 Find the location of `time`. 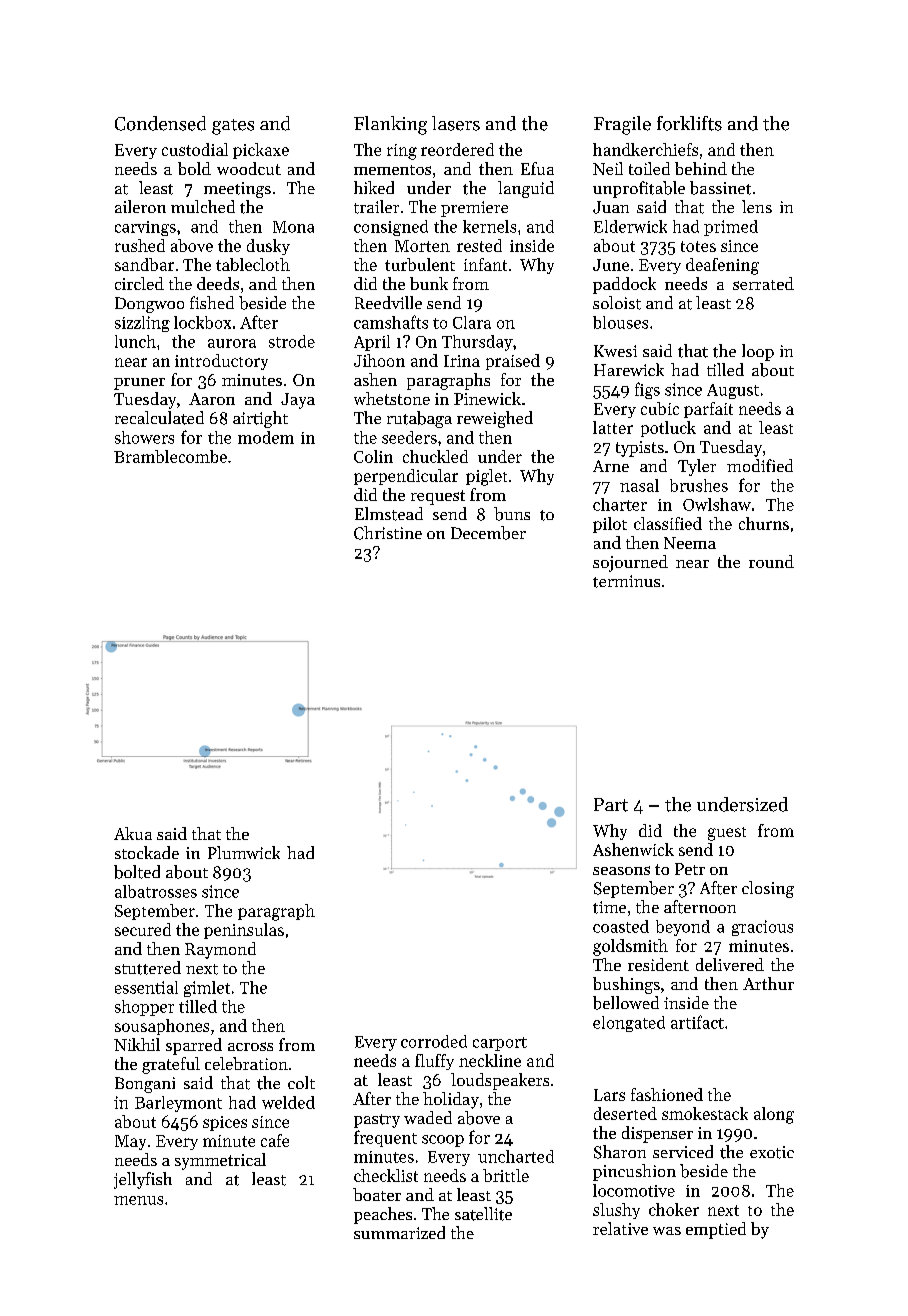

time is located at coordinates (609, 907).
